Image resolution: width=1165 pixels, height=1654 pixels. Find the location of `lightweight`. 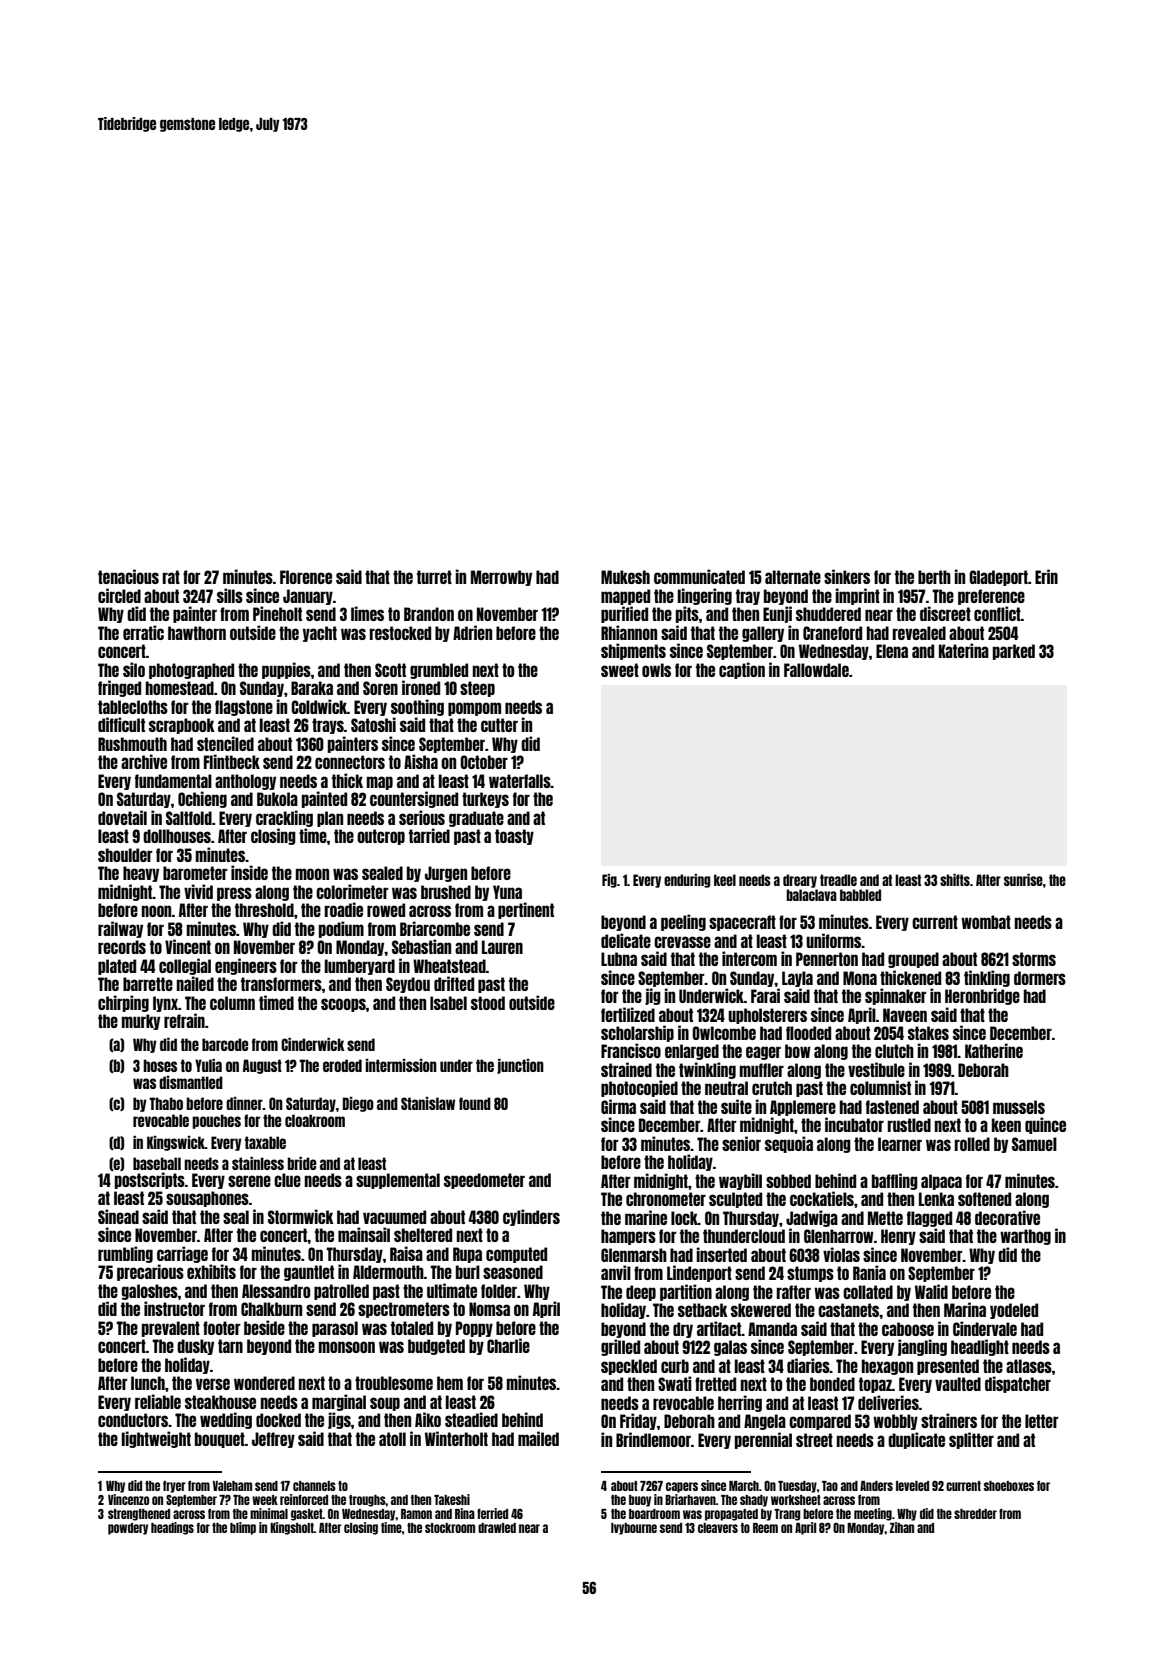

lightweight is located at coordinates (156, 1439).
